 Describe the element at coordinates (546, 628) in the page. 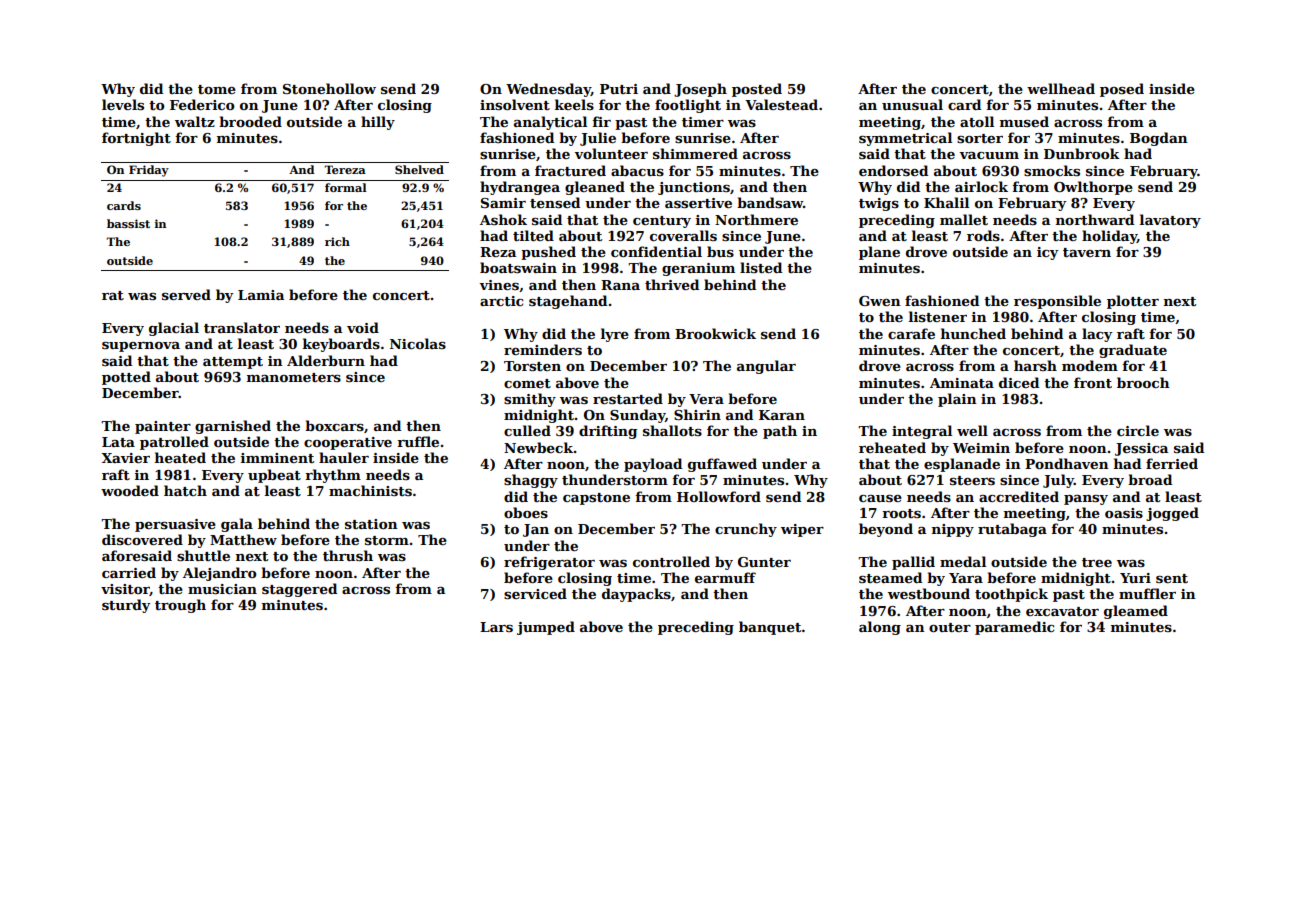

I see `jumped` at that location.
